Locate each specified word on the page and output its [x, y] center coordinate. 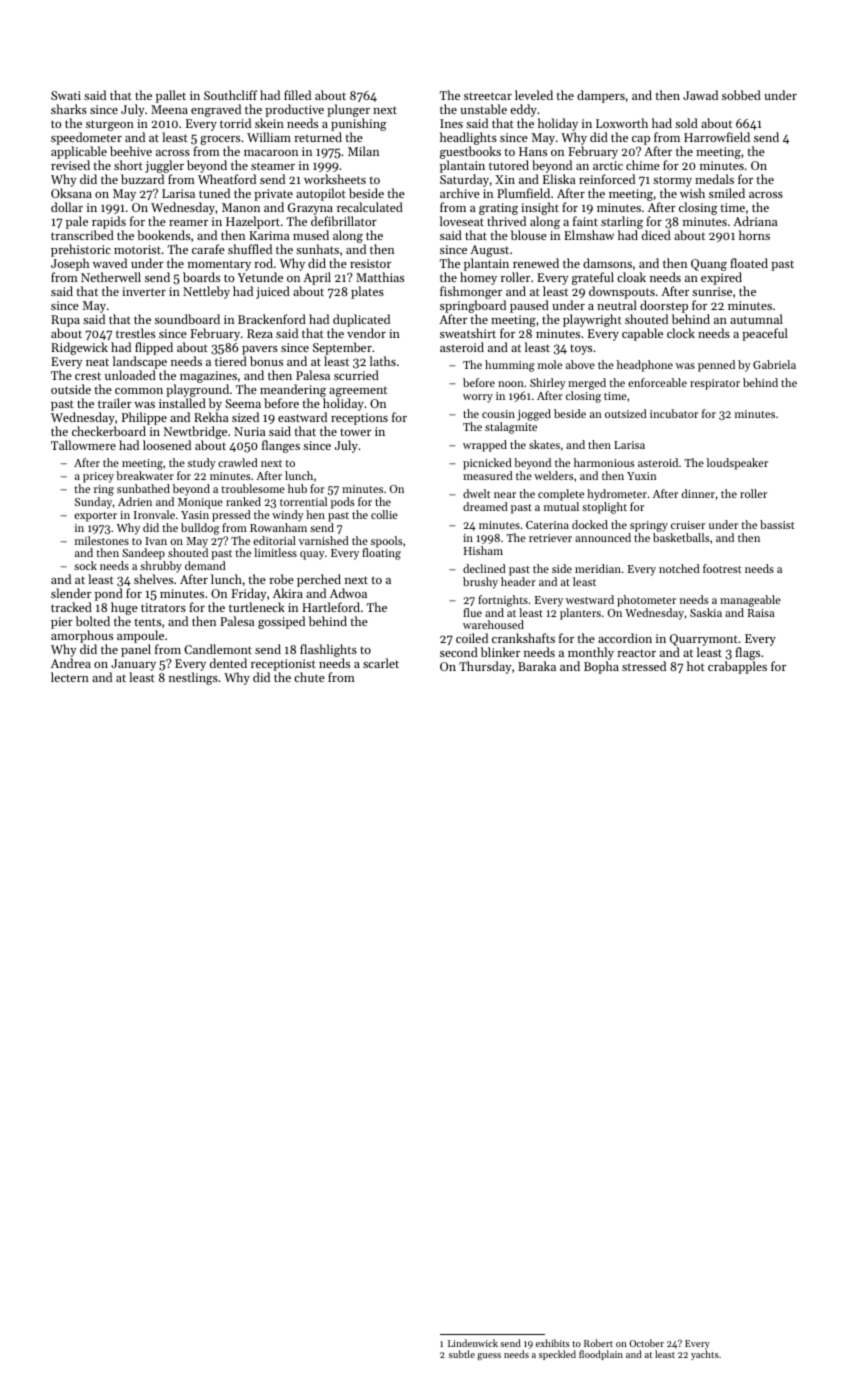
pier [62, 623]
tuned [214, 193]
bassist [777, 524]
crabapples [737, 667]
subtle [462, 1354]
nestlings [193, 678]
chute [309, 677]
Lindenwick [473, 1343]
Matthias [380, 277]
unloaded [130, 375]
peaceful [765, 334]
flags [747, 653]
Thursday [485, 667]
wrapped [485, 446]
